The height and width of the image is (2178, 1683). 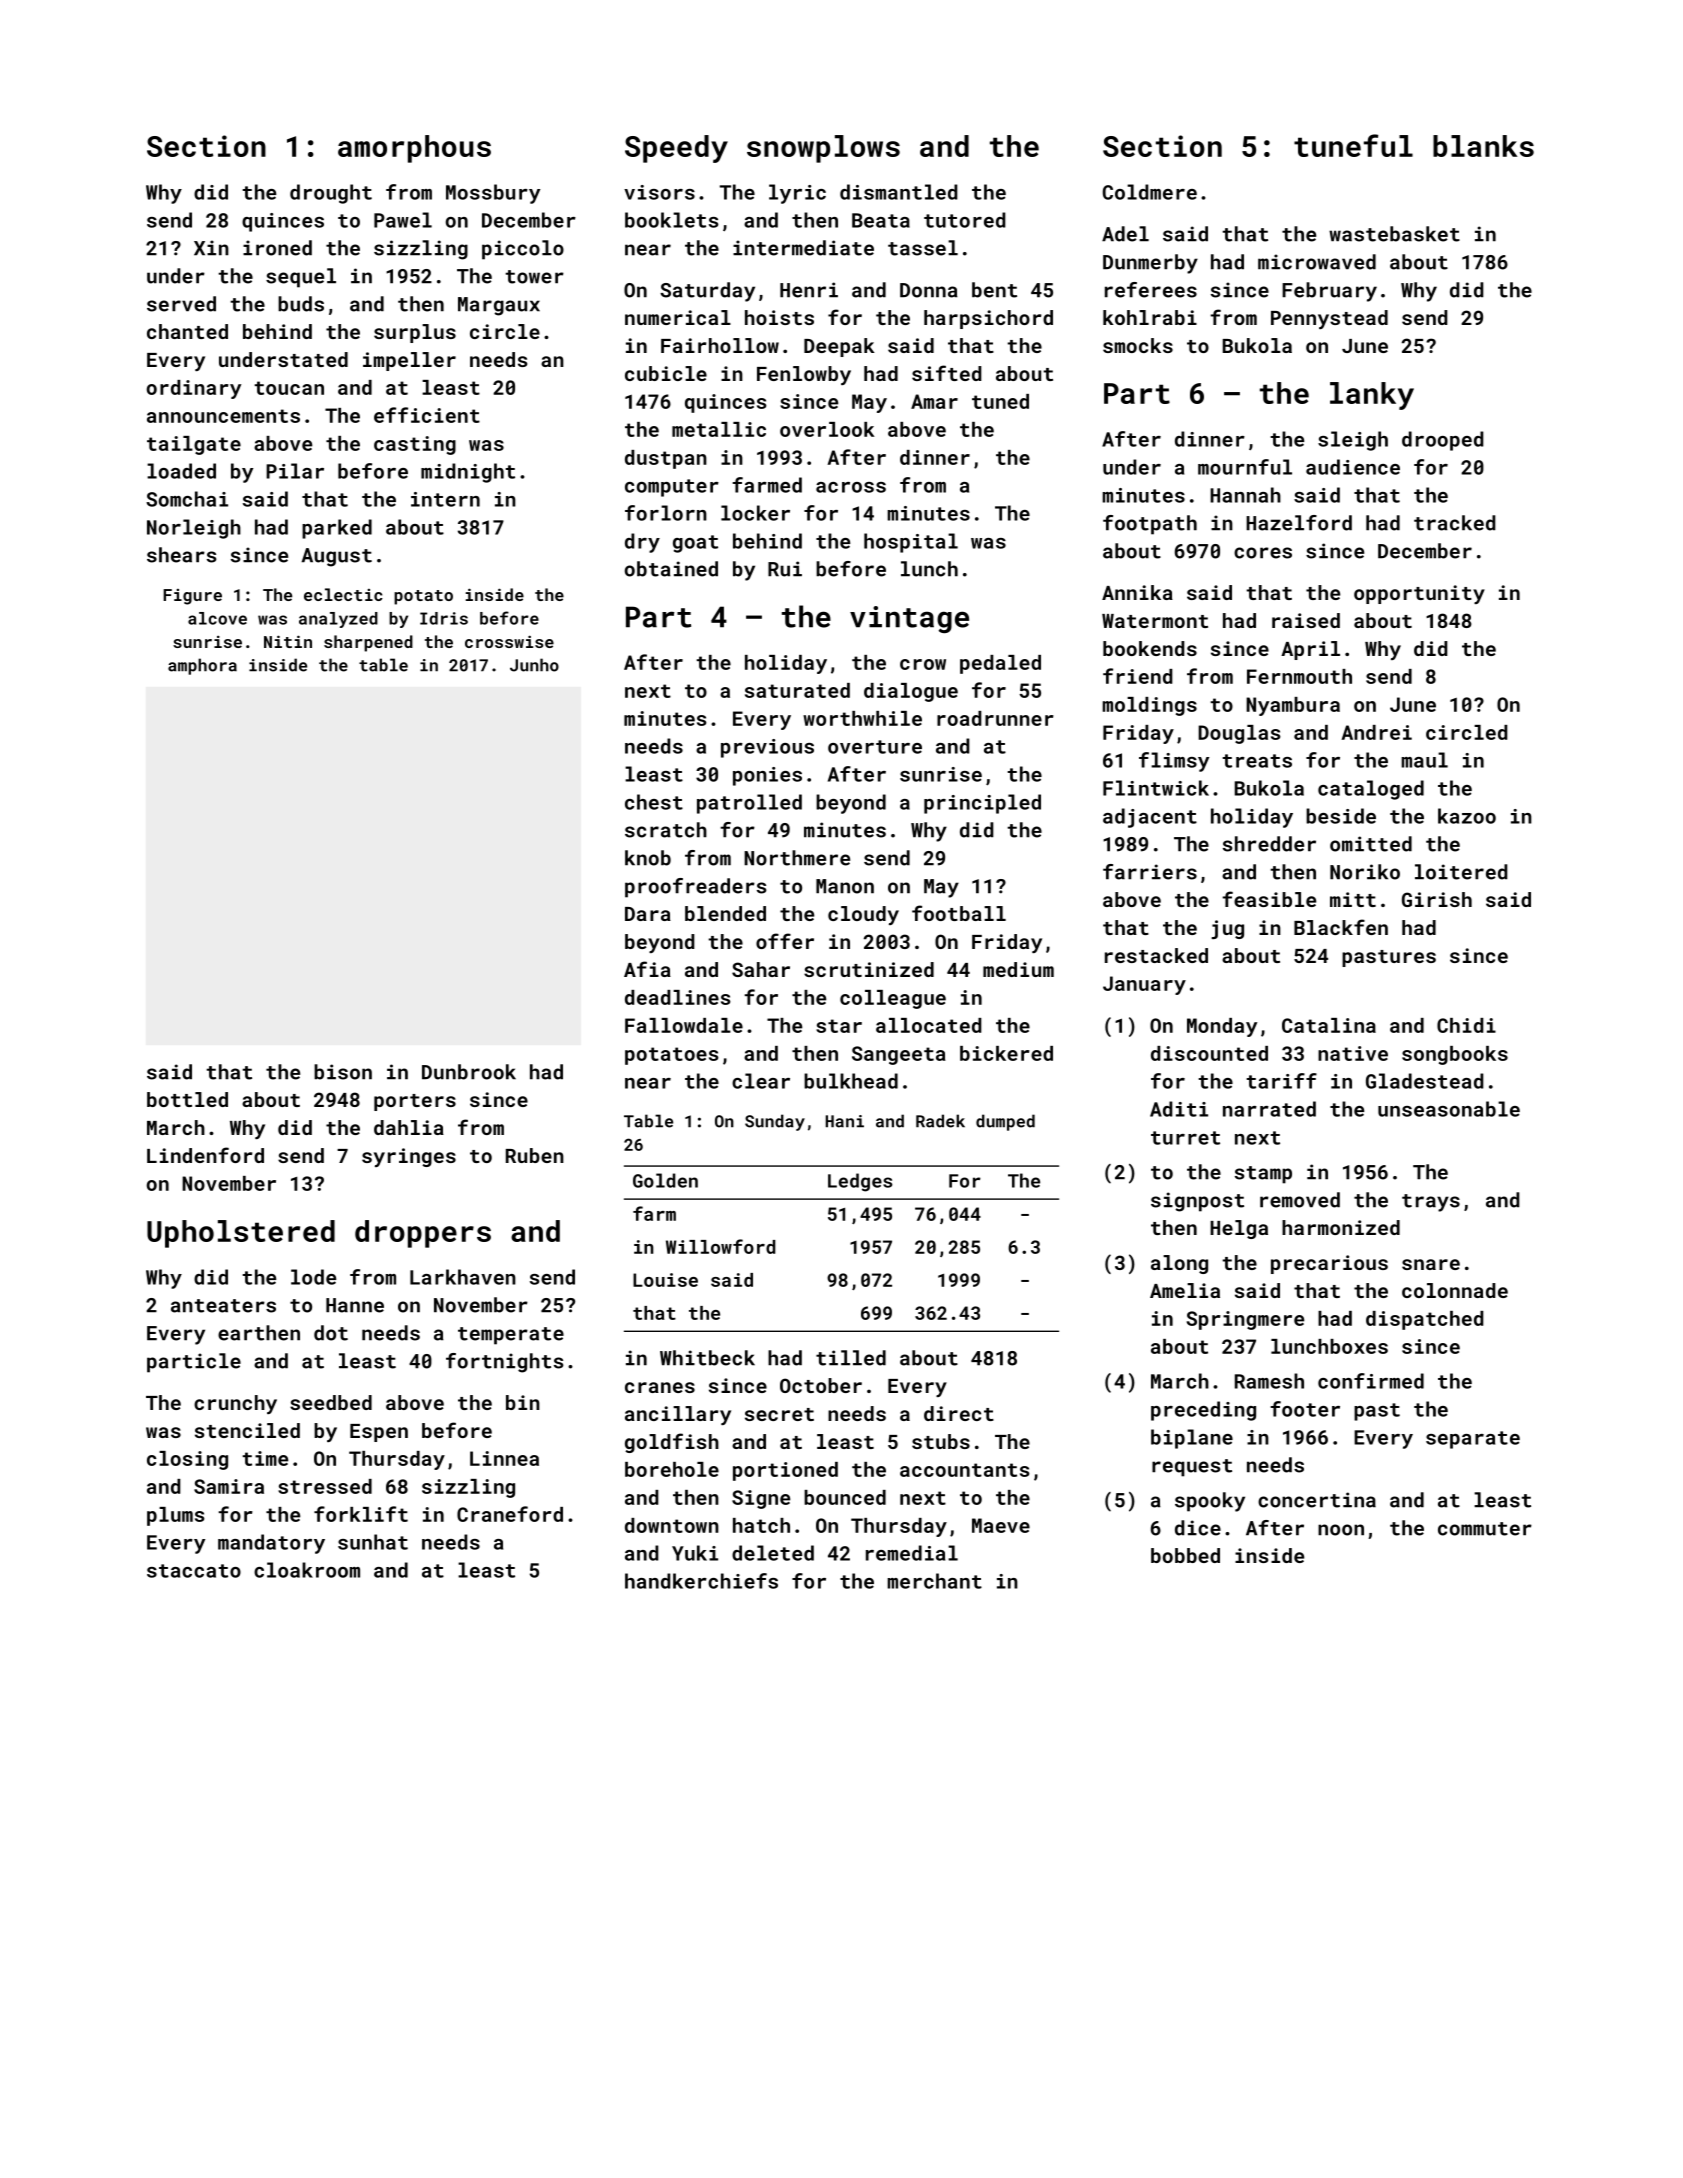 I want to click on Pilar, so click(x=295, y=471).
